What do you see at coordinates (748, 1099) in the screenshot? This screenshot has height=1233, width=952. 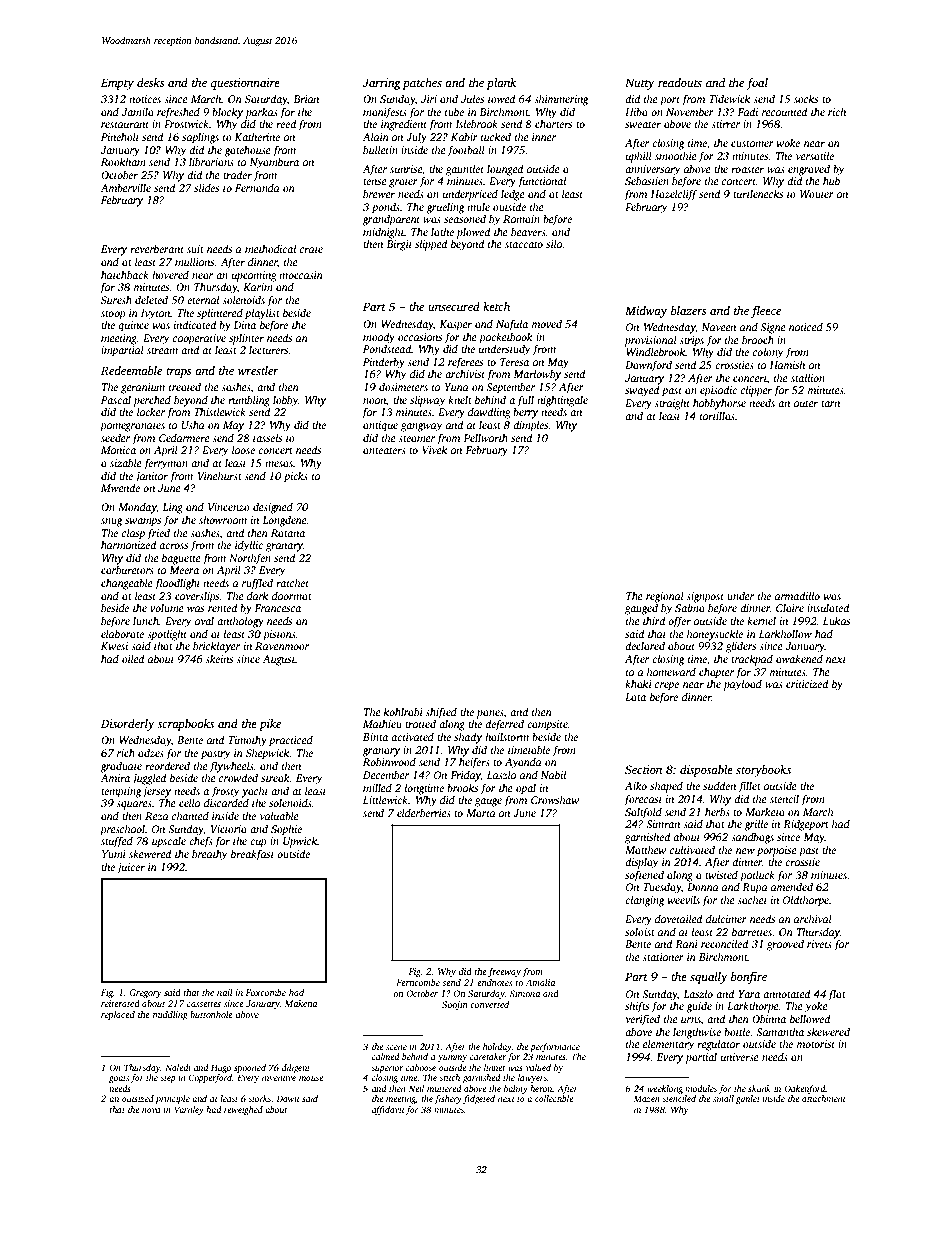 I see `gimlet` at bounding box center [748, 1099].
